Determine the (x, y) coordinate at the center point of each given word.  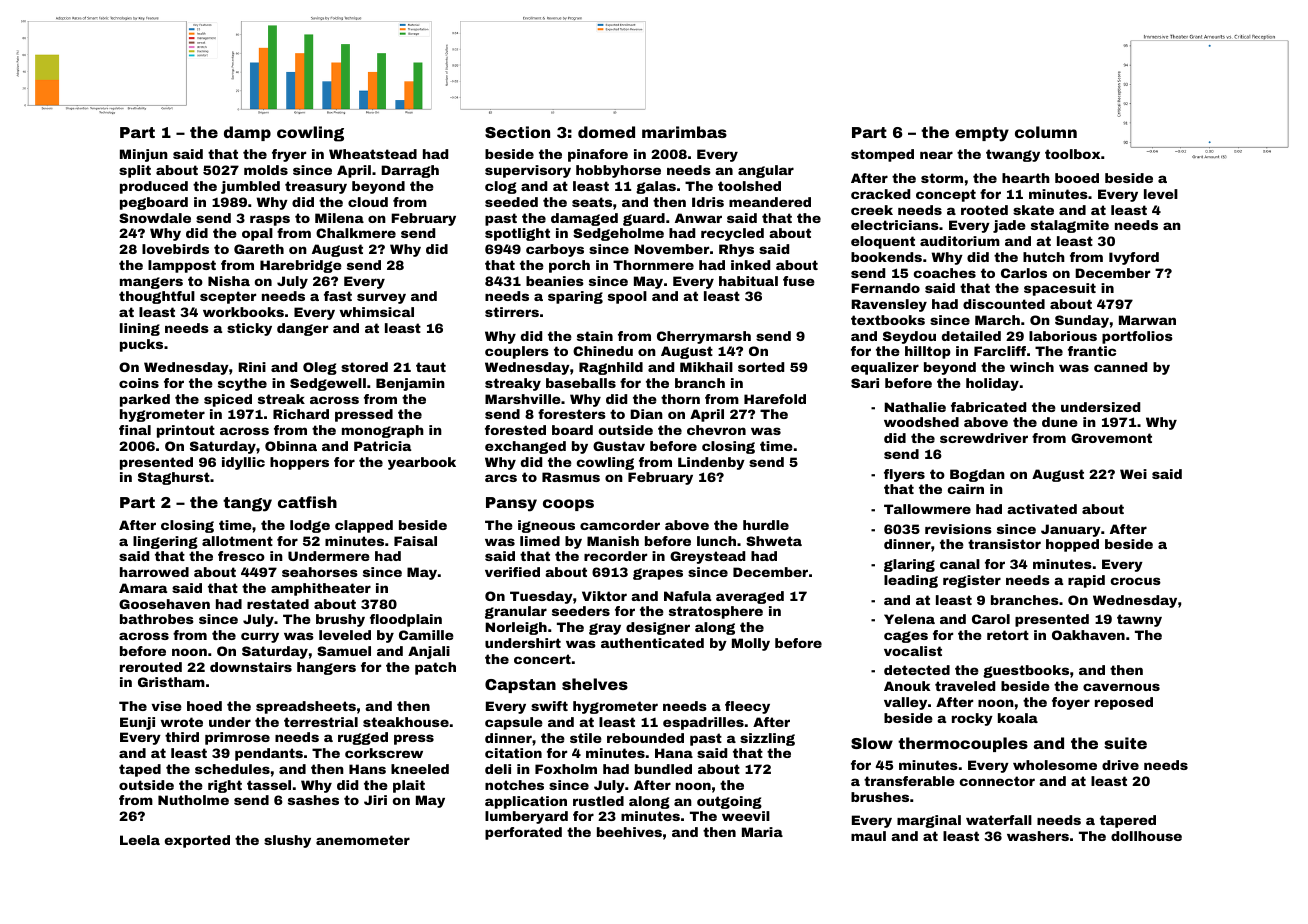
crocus (1136, 581)
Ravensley (889, 305)
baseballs (581, 383)
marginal (929, 821)
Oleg (320, 368)
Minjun (144, 155)
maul (868, 836)
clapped (364, 526)
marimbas (684, 132)
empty (982, 134)
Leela (140, 840)
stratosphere (716, 612)
